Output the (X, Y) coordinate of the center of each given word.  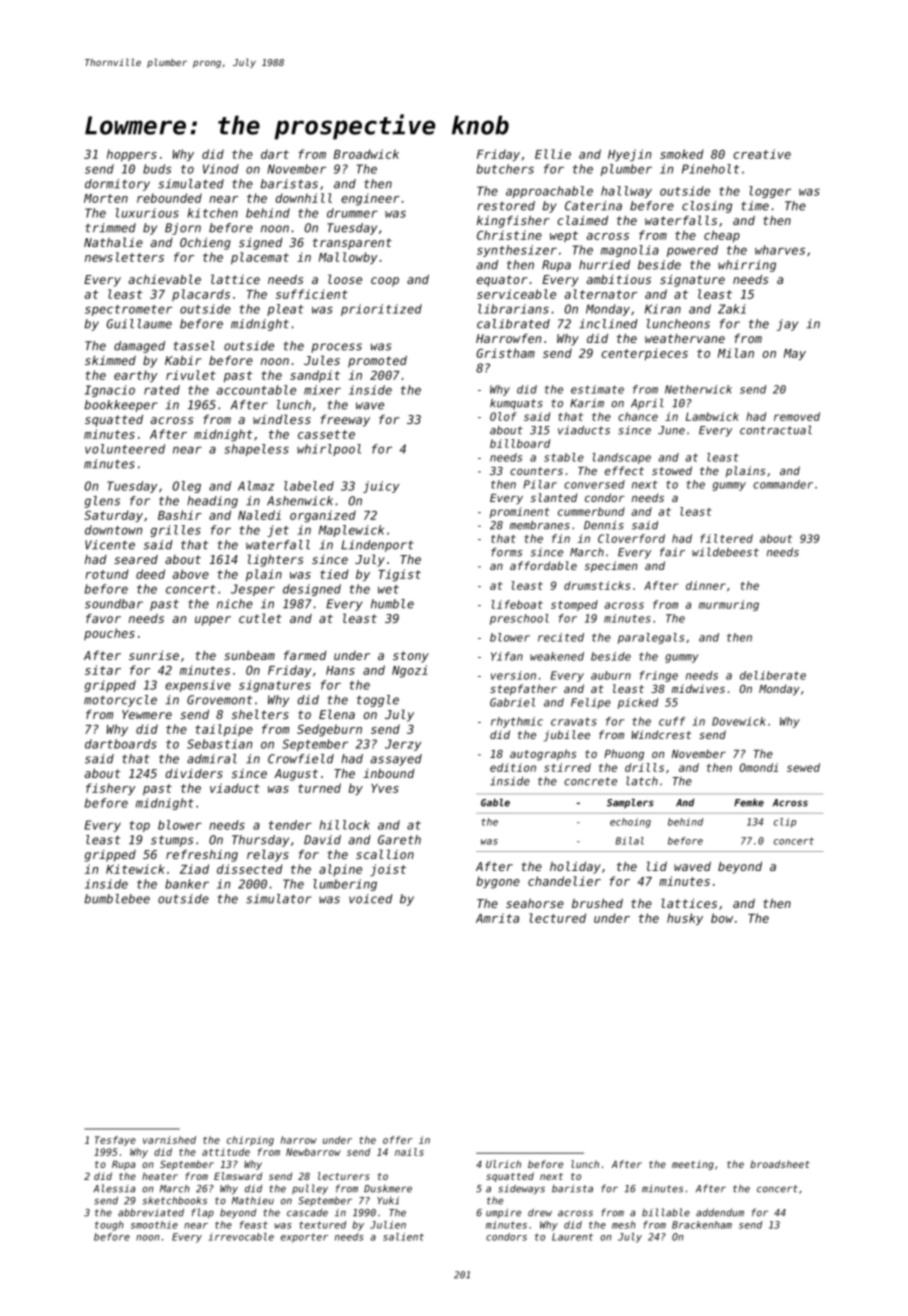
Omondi (758, 767)
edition (513, 767)
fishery (110, 789)
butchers (505, 169)
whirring (747, 266)
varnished (169, 1140)
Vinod (221, 169)
